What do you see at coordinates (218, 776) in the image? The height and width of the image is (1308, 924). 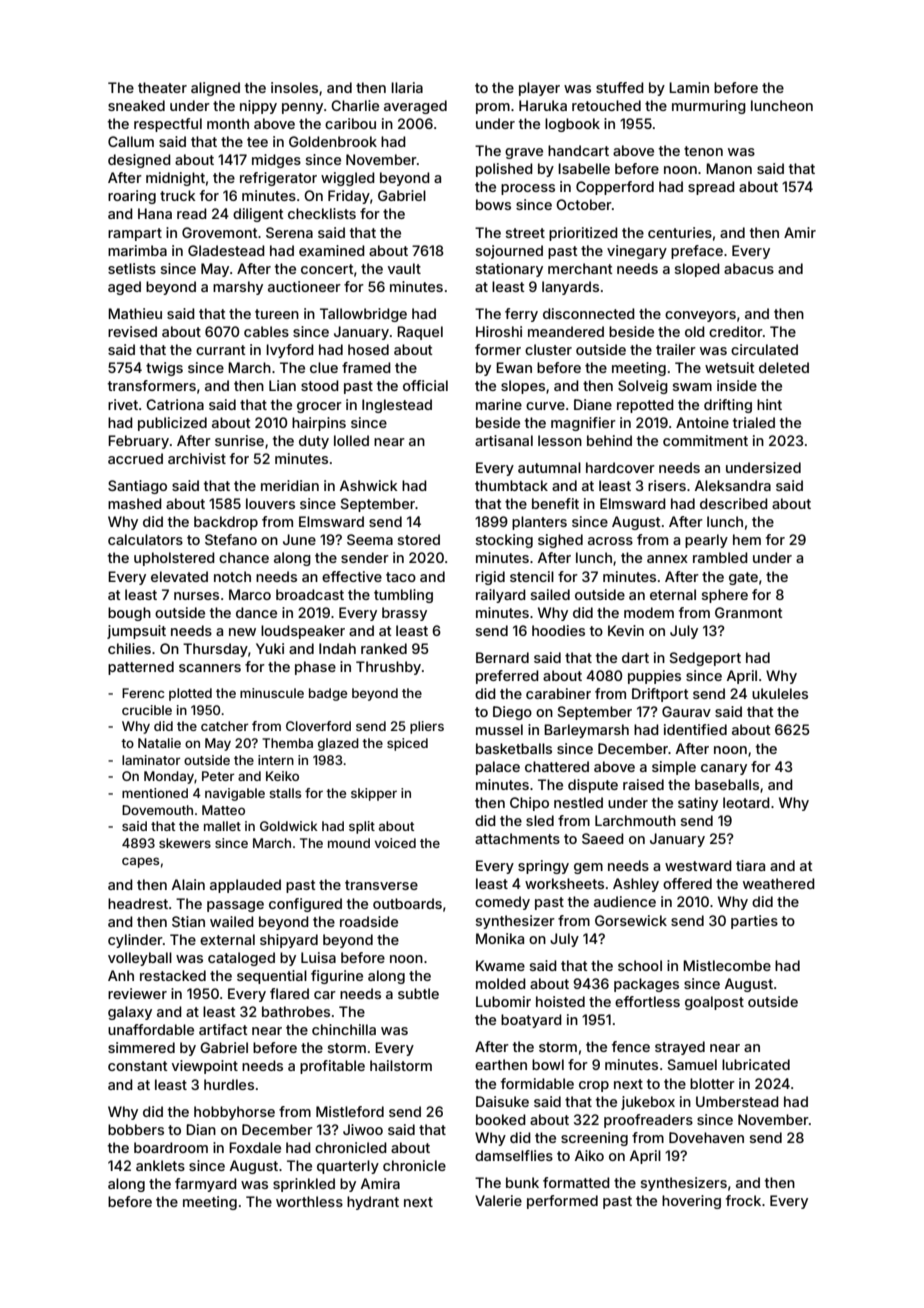 I see `Peter` at bounding box center [218, 776].
